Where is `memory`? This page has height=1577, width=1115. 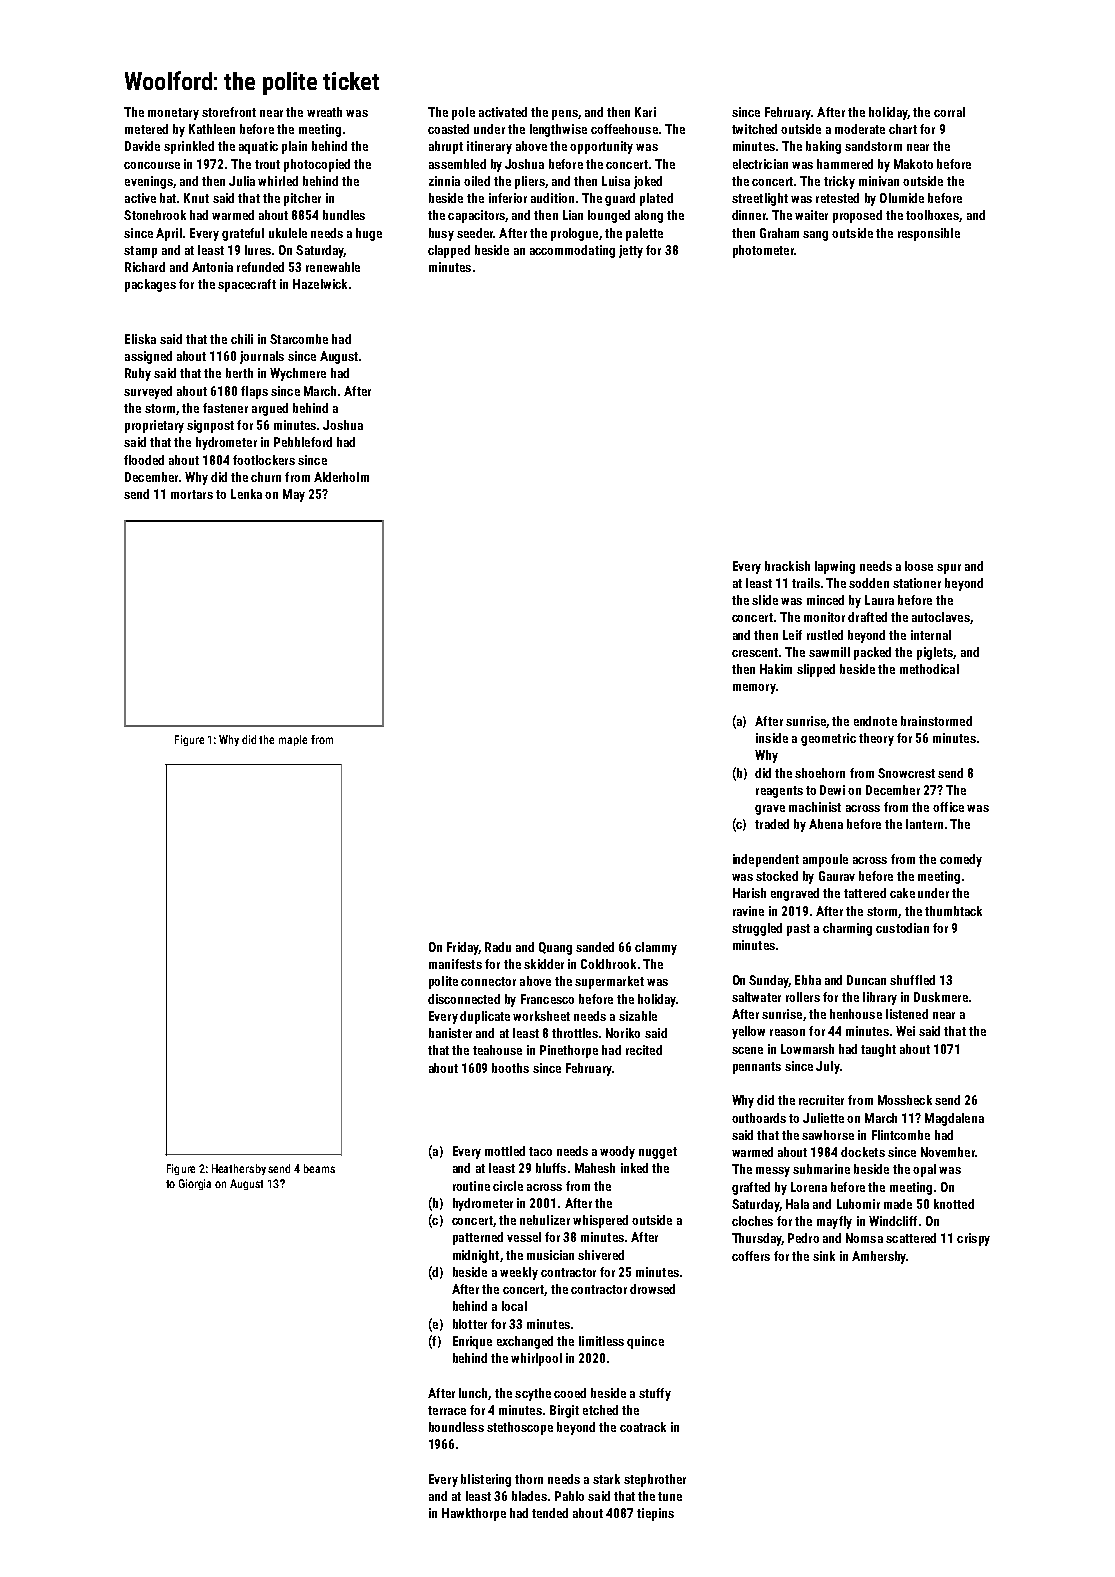
memory is located at coordinates (754, 689).
